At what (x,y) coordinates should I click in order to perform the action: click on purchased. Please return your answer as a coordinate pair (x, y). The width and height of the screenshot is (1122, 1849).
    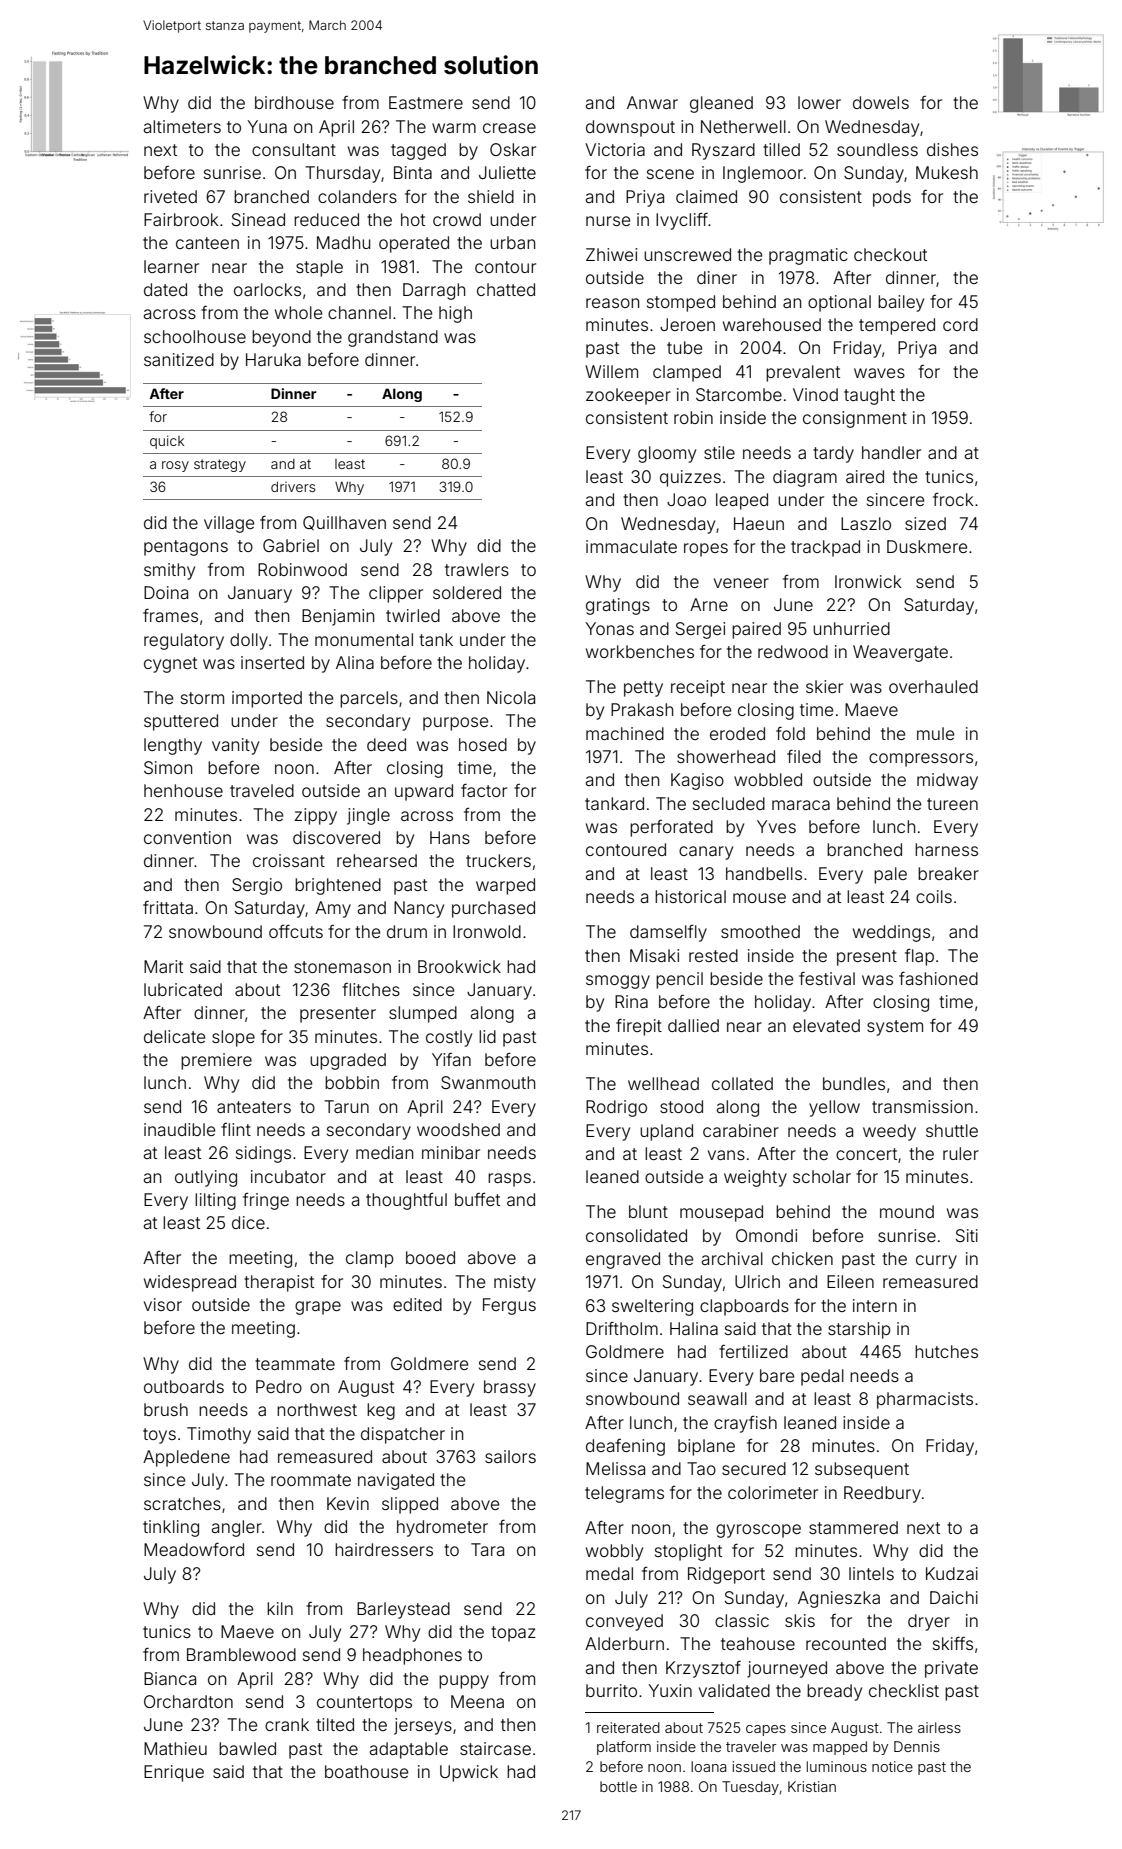
    Looking at the image, I should click on (493, 909).
